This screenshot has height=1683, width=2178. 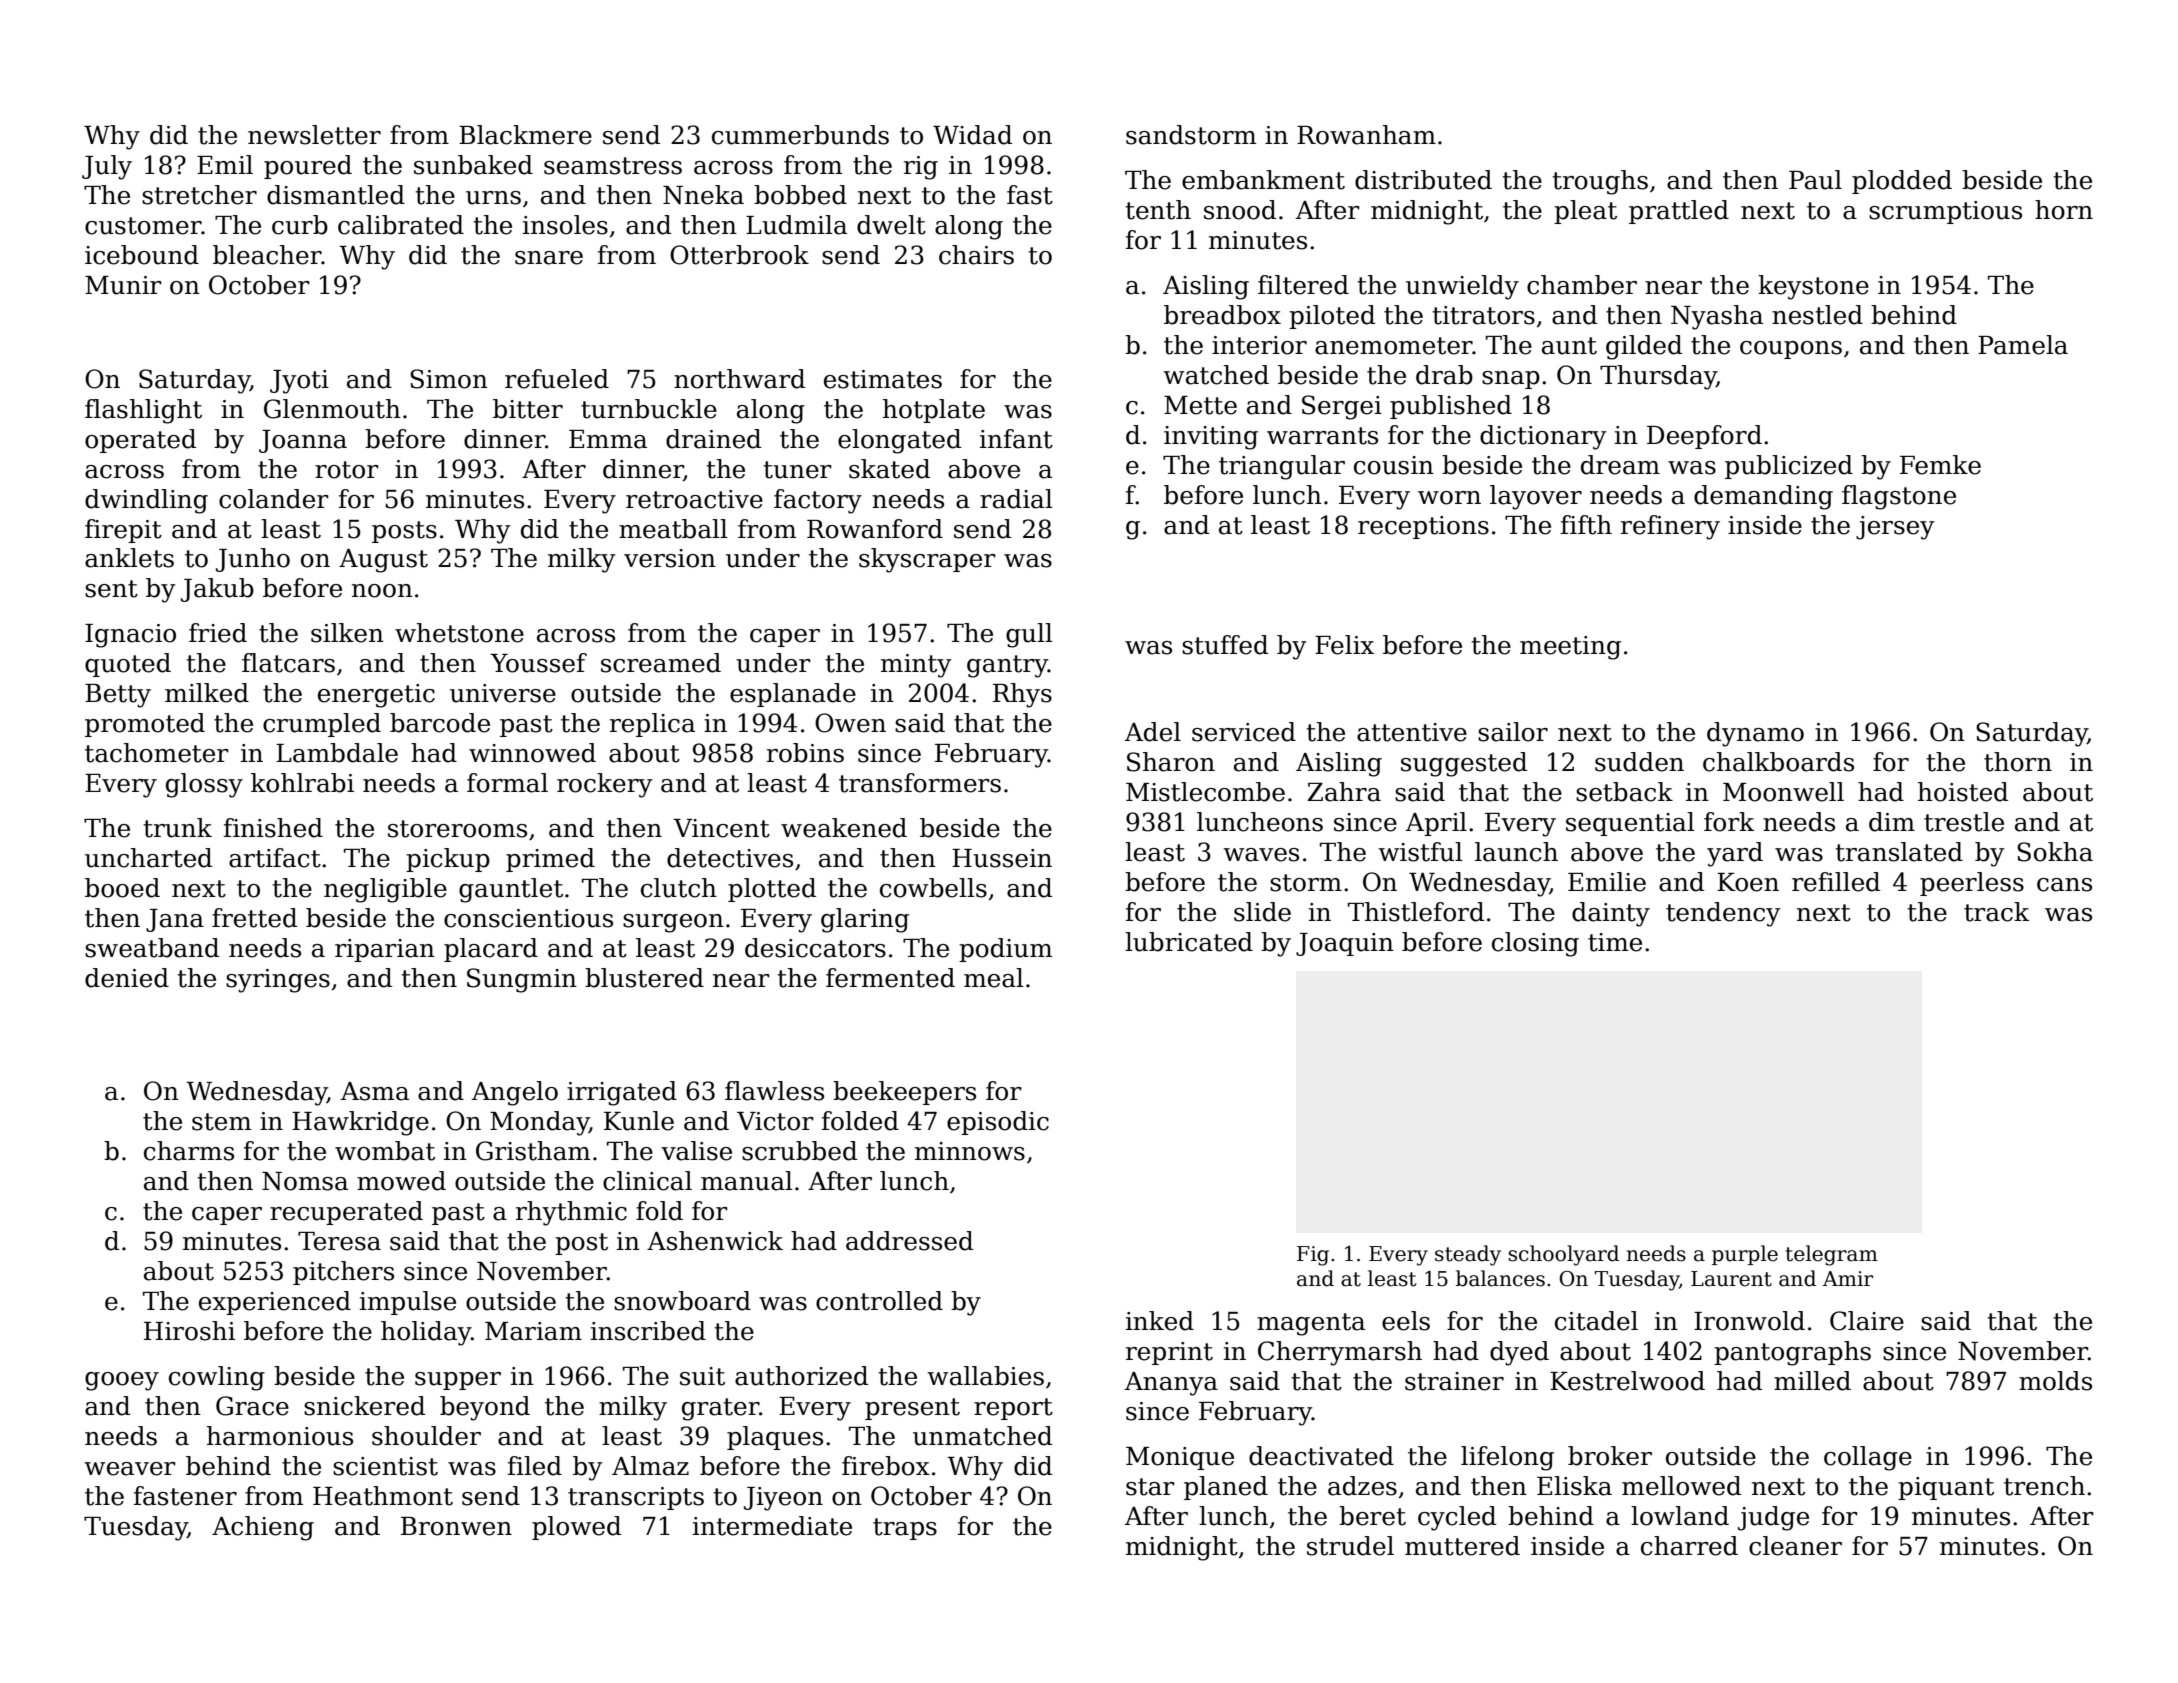 I want to click on dainty, so click(x=1611, y=914).
